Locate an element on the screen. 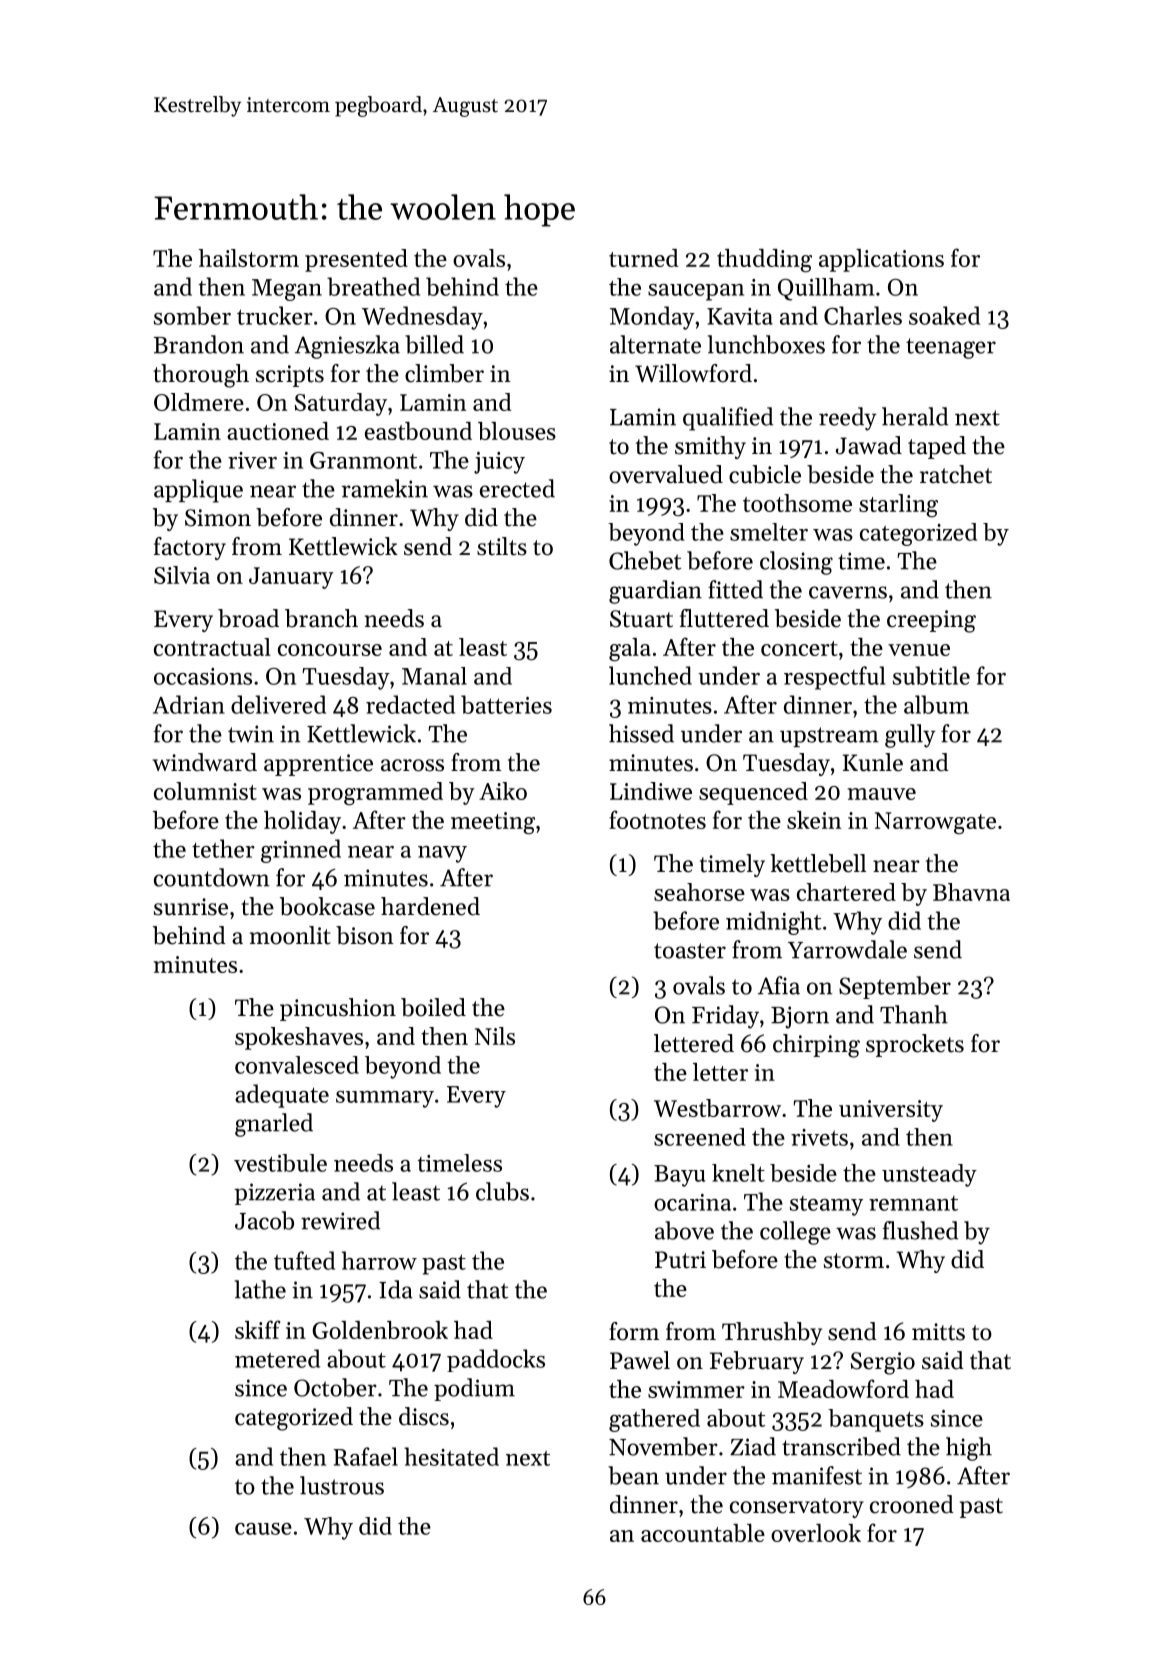 This screenshot has height=1654, width=1165. Megan is located at coordinates (287, 290).
